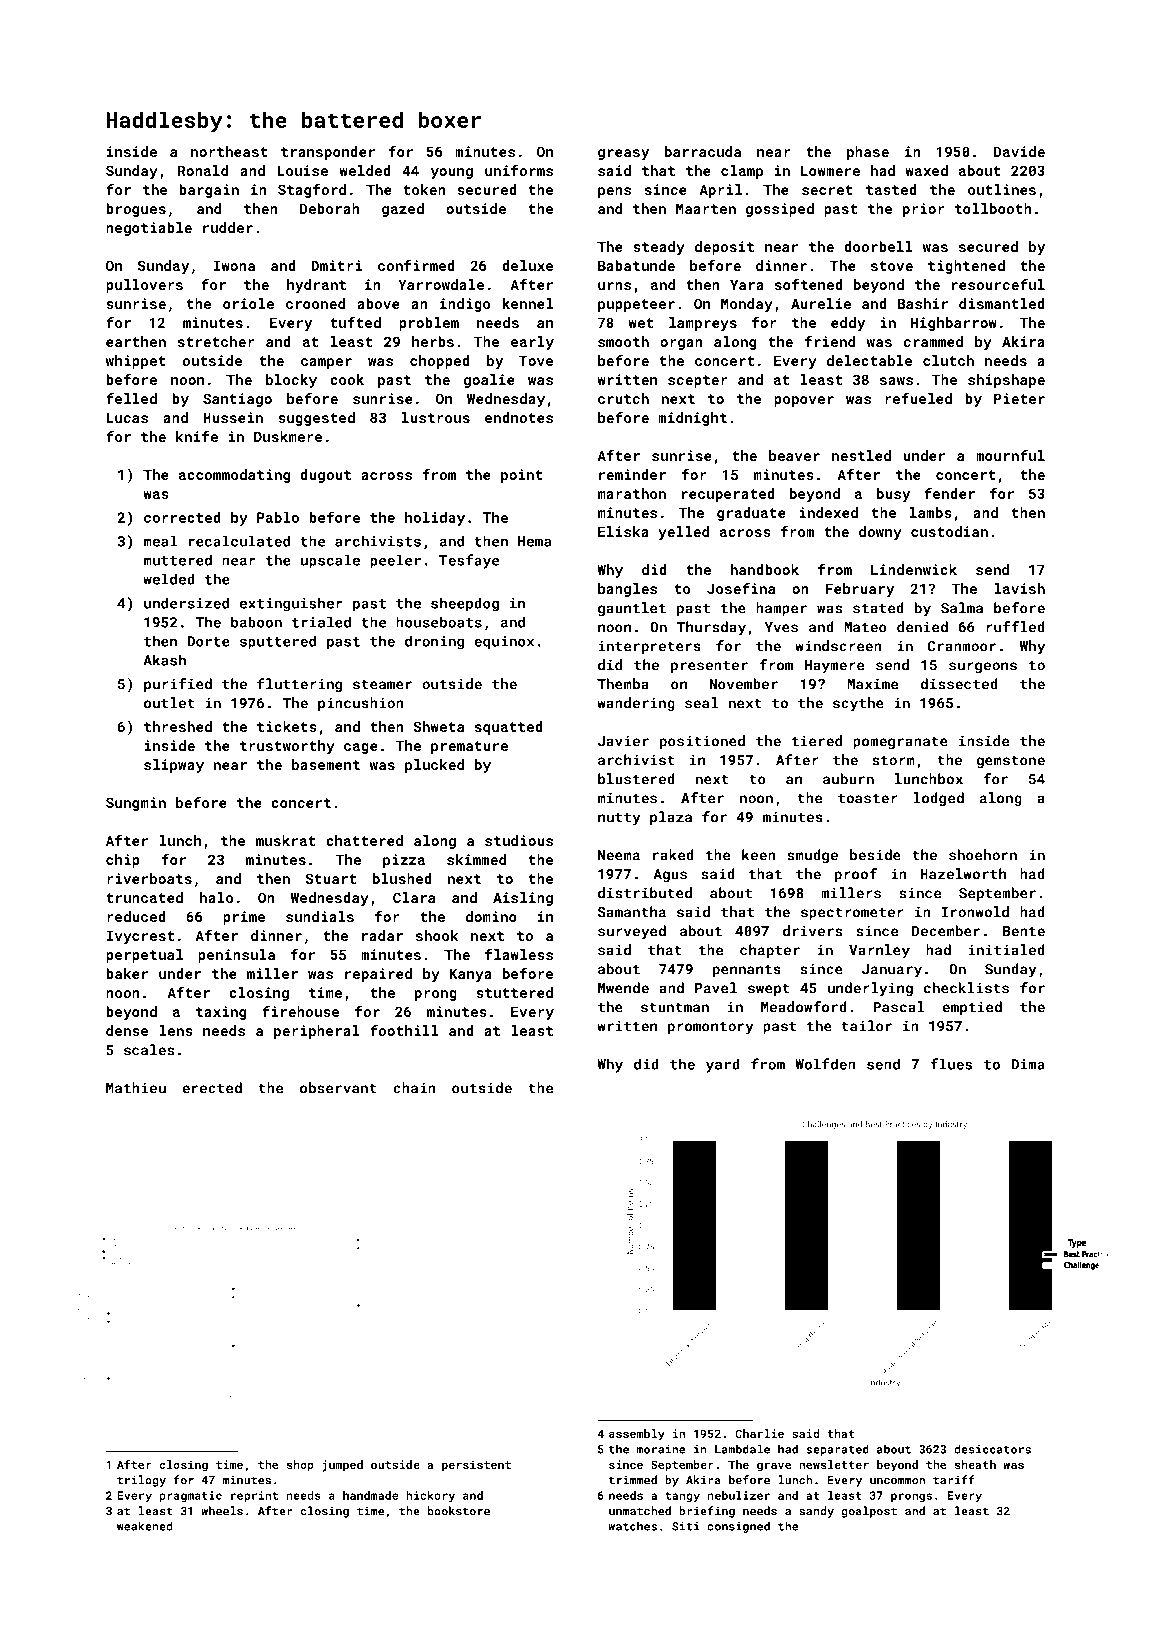 This image has width=1151, height=1629. What do you see at coordinates (144, 1526) in the image?
I see `weakened` at bounding box center [144, 1526].
